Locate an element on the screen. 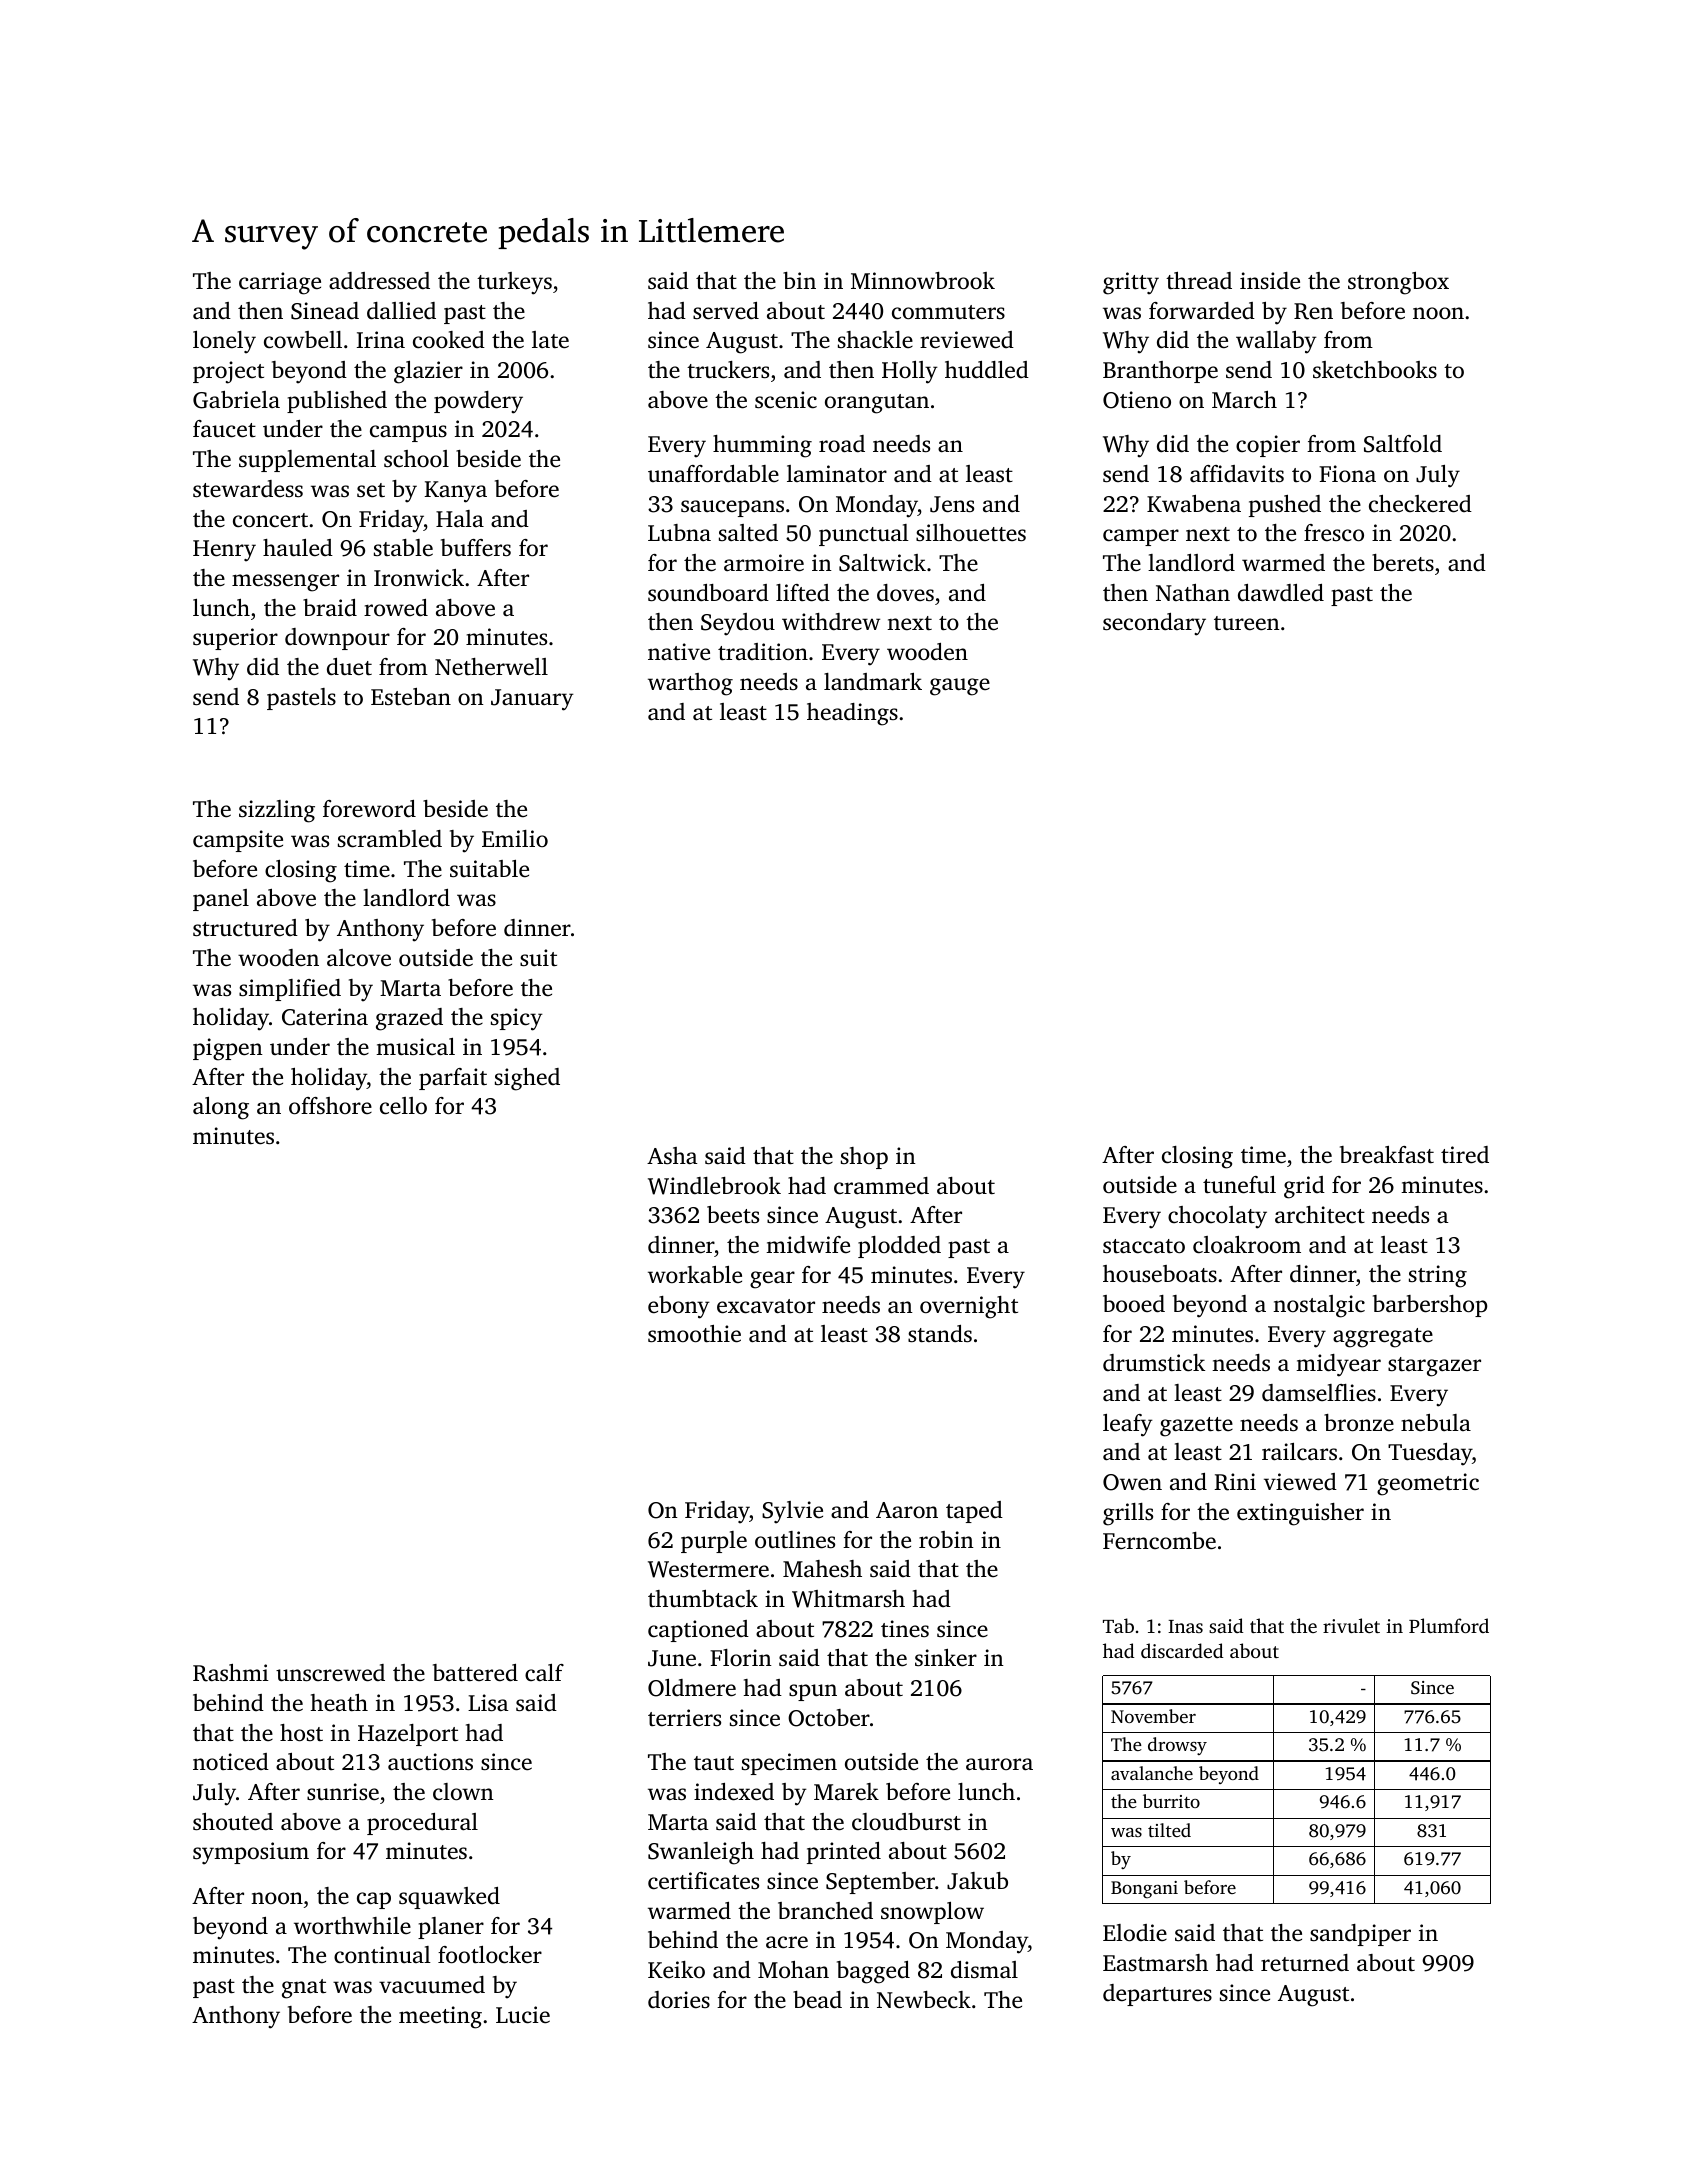 Image resolution: width=1683 pixels, height=2178 pixels. outlines is located at coordinates (795, 1540).
